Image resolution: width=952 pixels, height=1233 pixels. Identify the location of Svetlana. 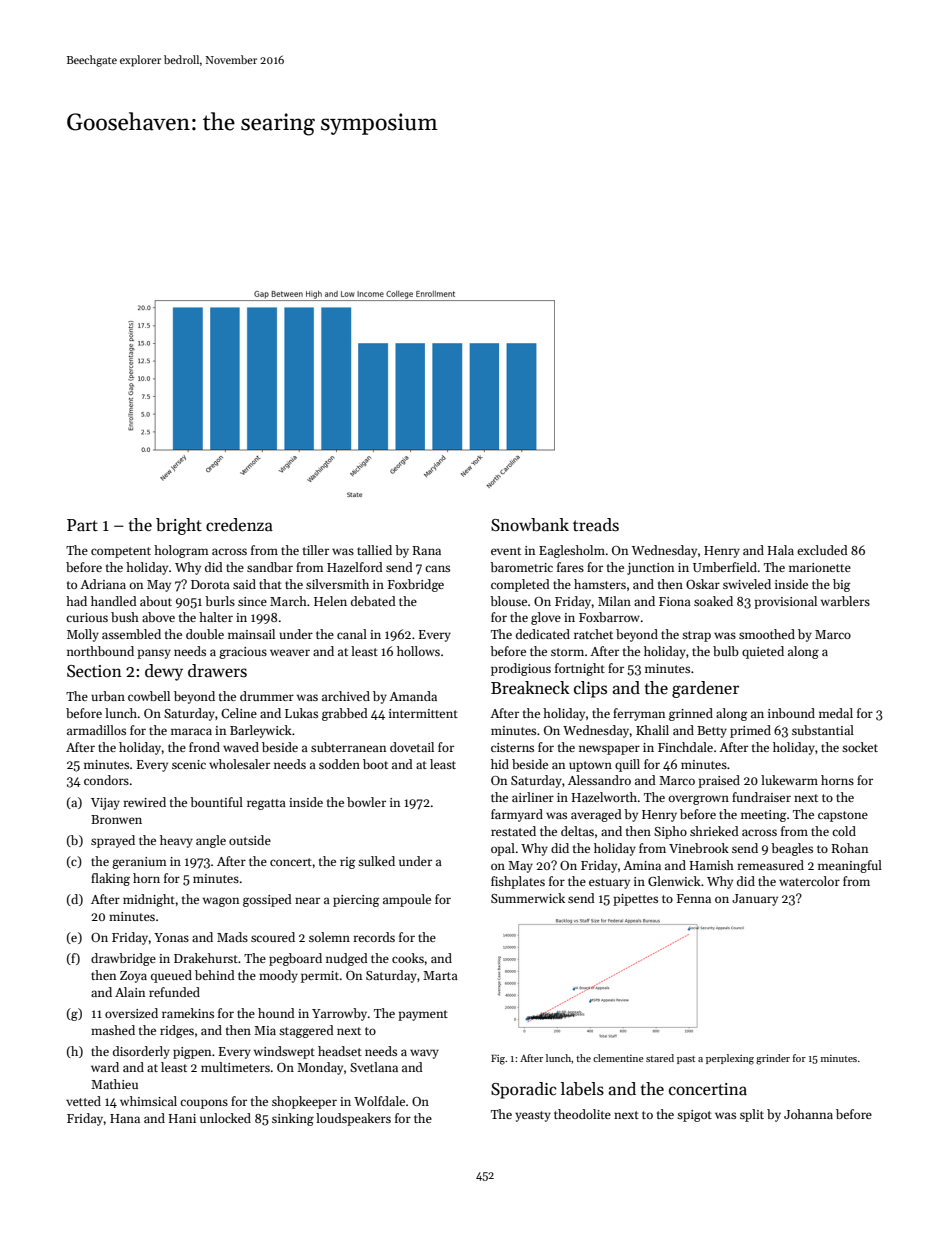
(374, 1067).
